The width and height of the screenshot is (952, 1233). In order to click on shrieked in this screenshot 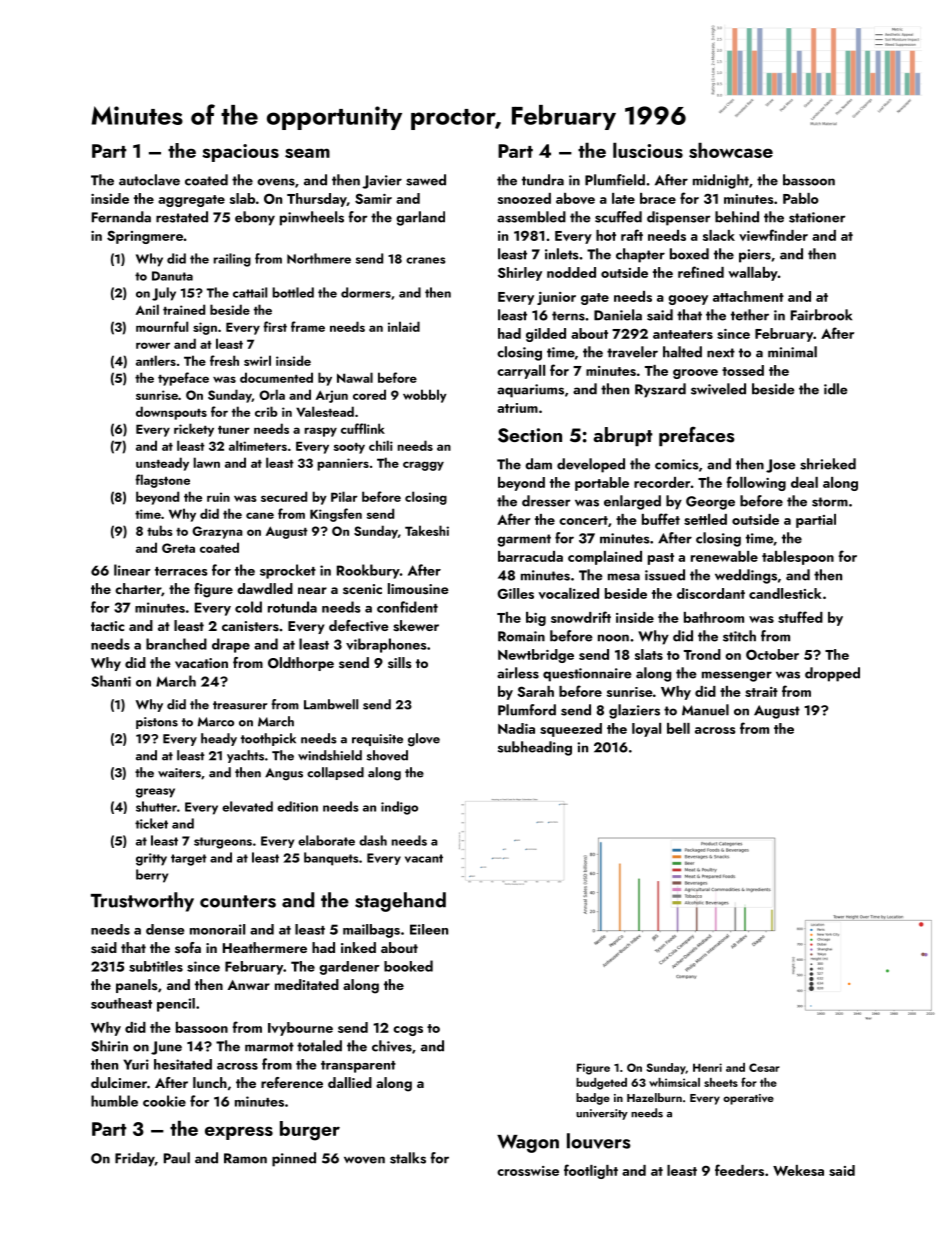, I will do `click(828, 464)`.
